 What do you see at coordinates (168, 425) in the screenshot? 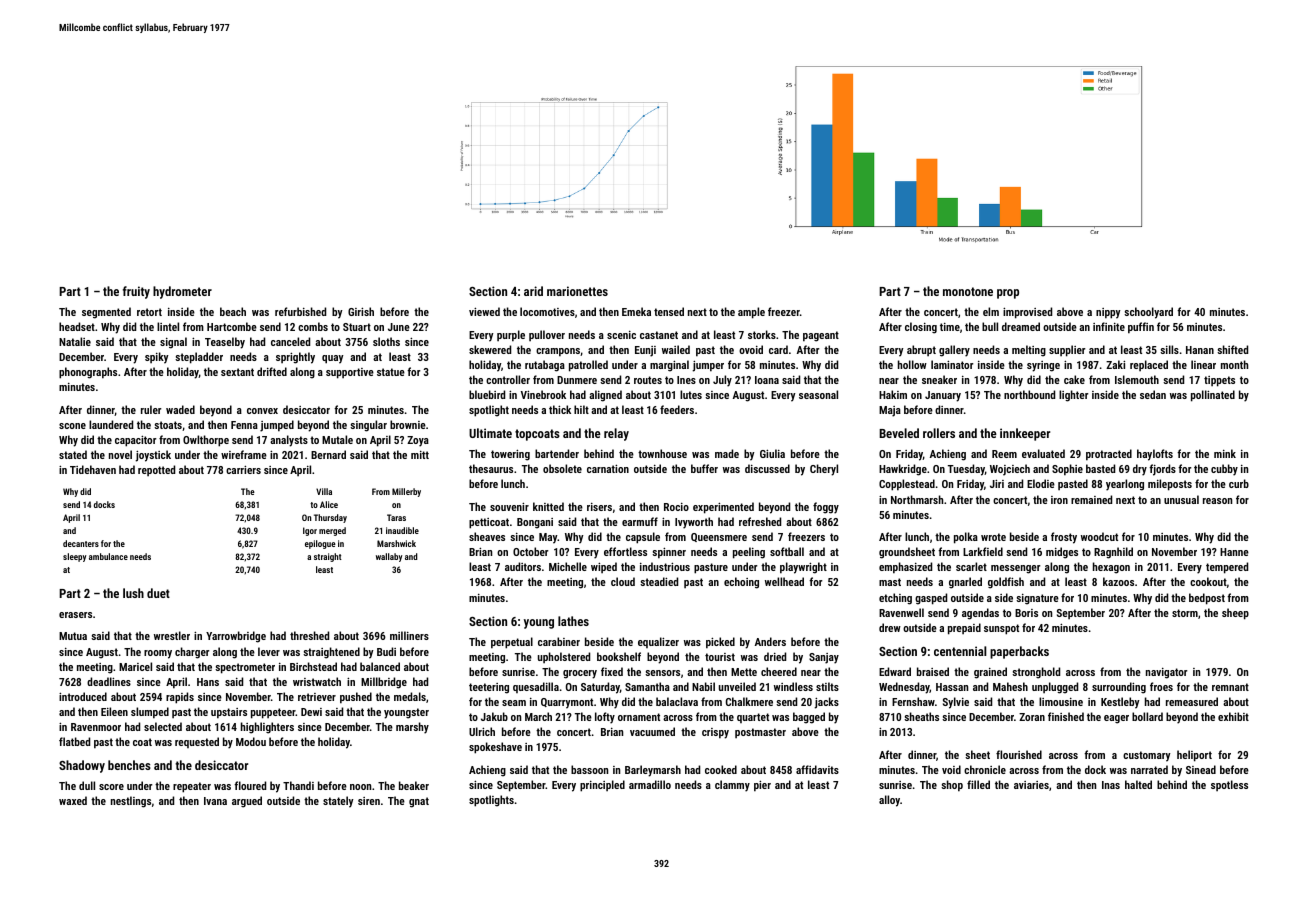
I see `stoats` at bounding box center [168, 425].
